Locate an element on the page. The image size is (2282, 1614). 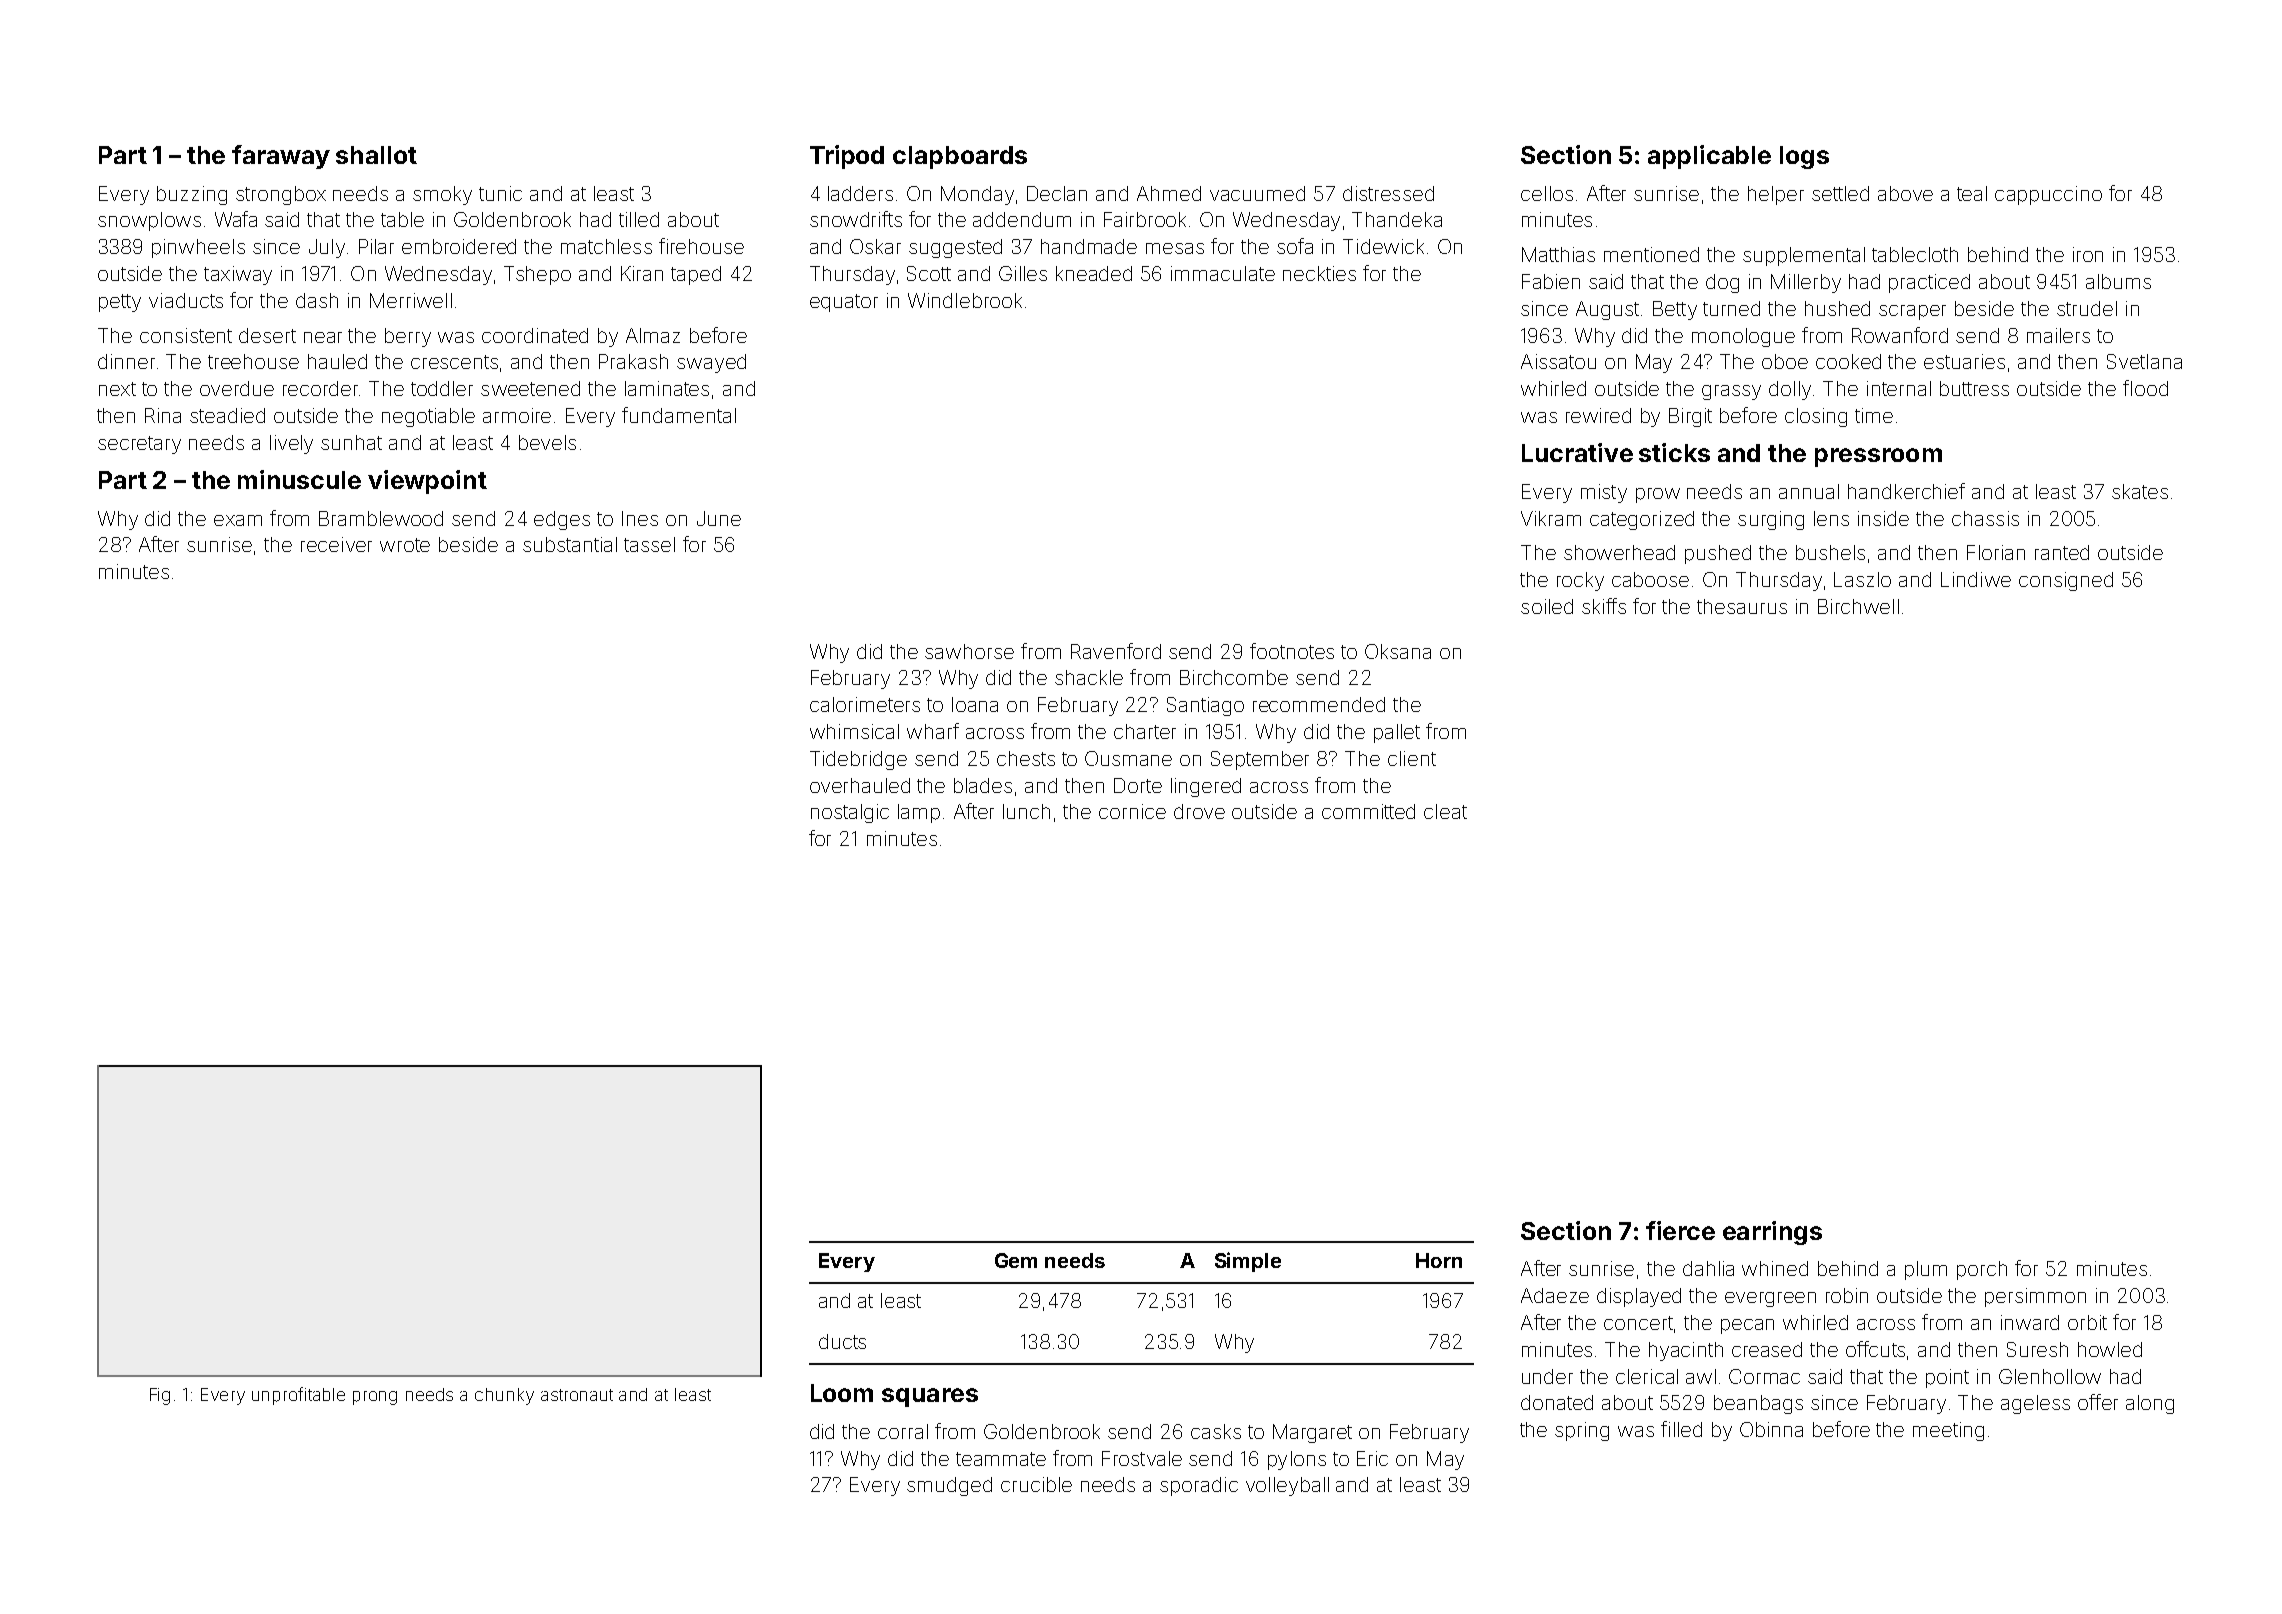
Simple is located at coordinates (1248, 1262).
